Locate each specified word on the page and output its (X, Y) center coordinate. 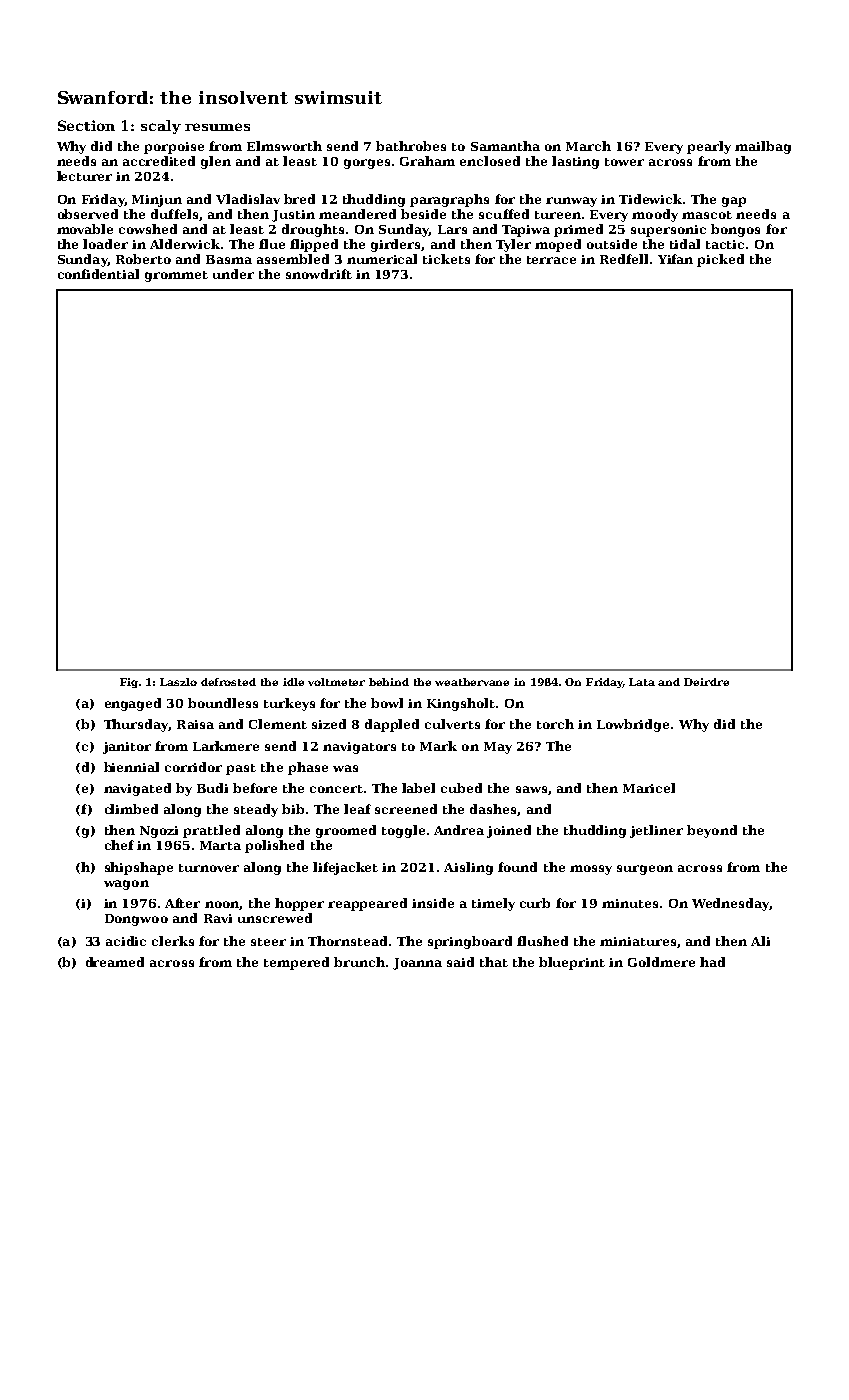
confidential (98, 274)
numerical (382, 259)
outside (612, 244)
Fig (129, 683)
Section (86, 125)
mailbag (763, 147)
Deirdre (706, 682)
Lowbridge (633, 725)
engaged (133, 704)
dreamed (115, 962)
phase (308, 768)
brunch (359, 962)
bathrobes (411, 146)
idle (293, 682)
